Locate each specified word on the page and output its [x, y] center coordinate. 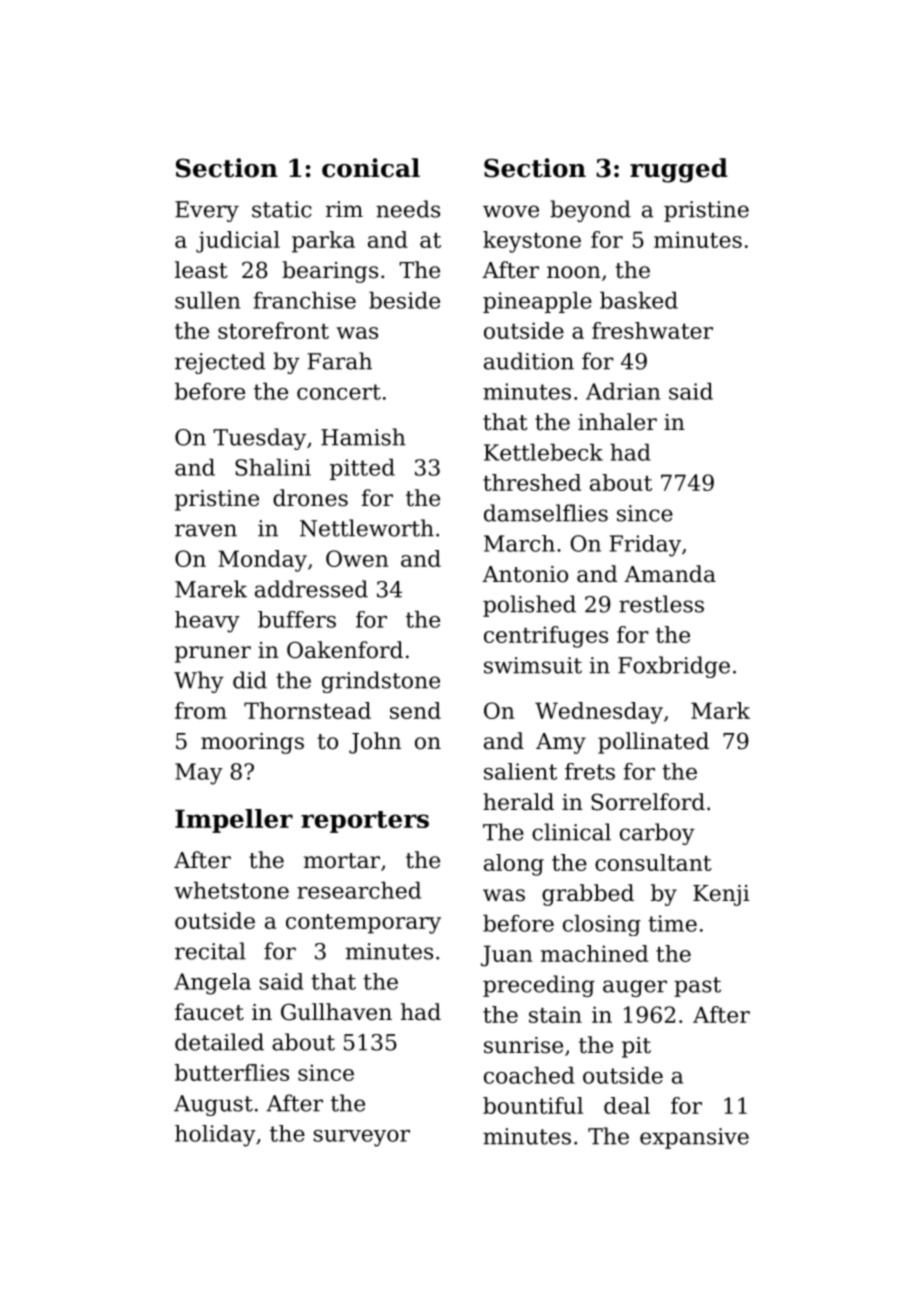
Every [207, 211]
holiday [215, 1136]
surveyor [361, 1138]
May [199, 774]
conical [371, 168]
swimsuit [533, 665]
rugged [679, 170]
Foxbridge [674, 667]
